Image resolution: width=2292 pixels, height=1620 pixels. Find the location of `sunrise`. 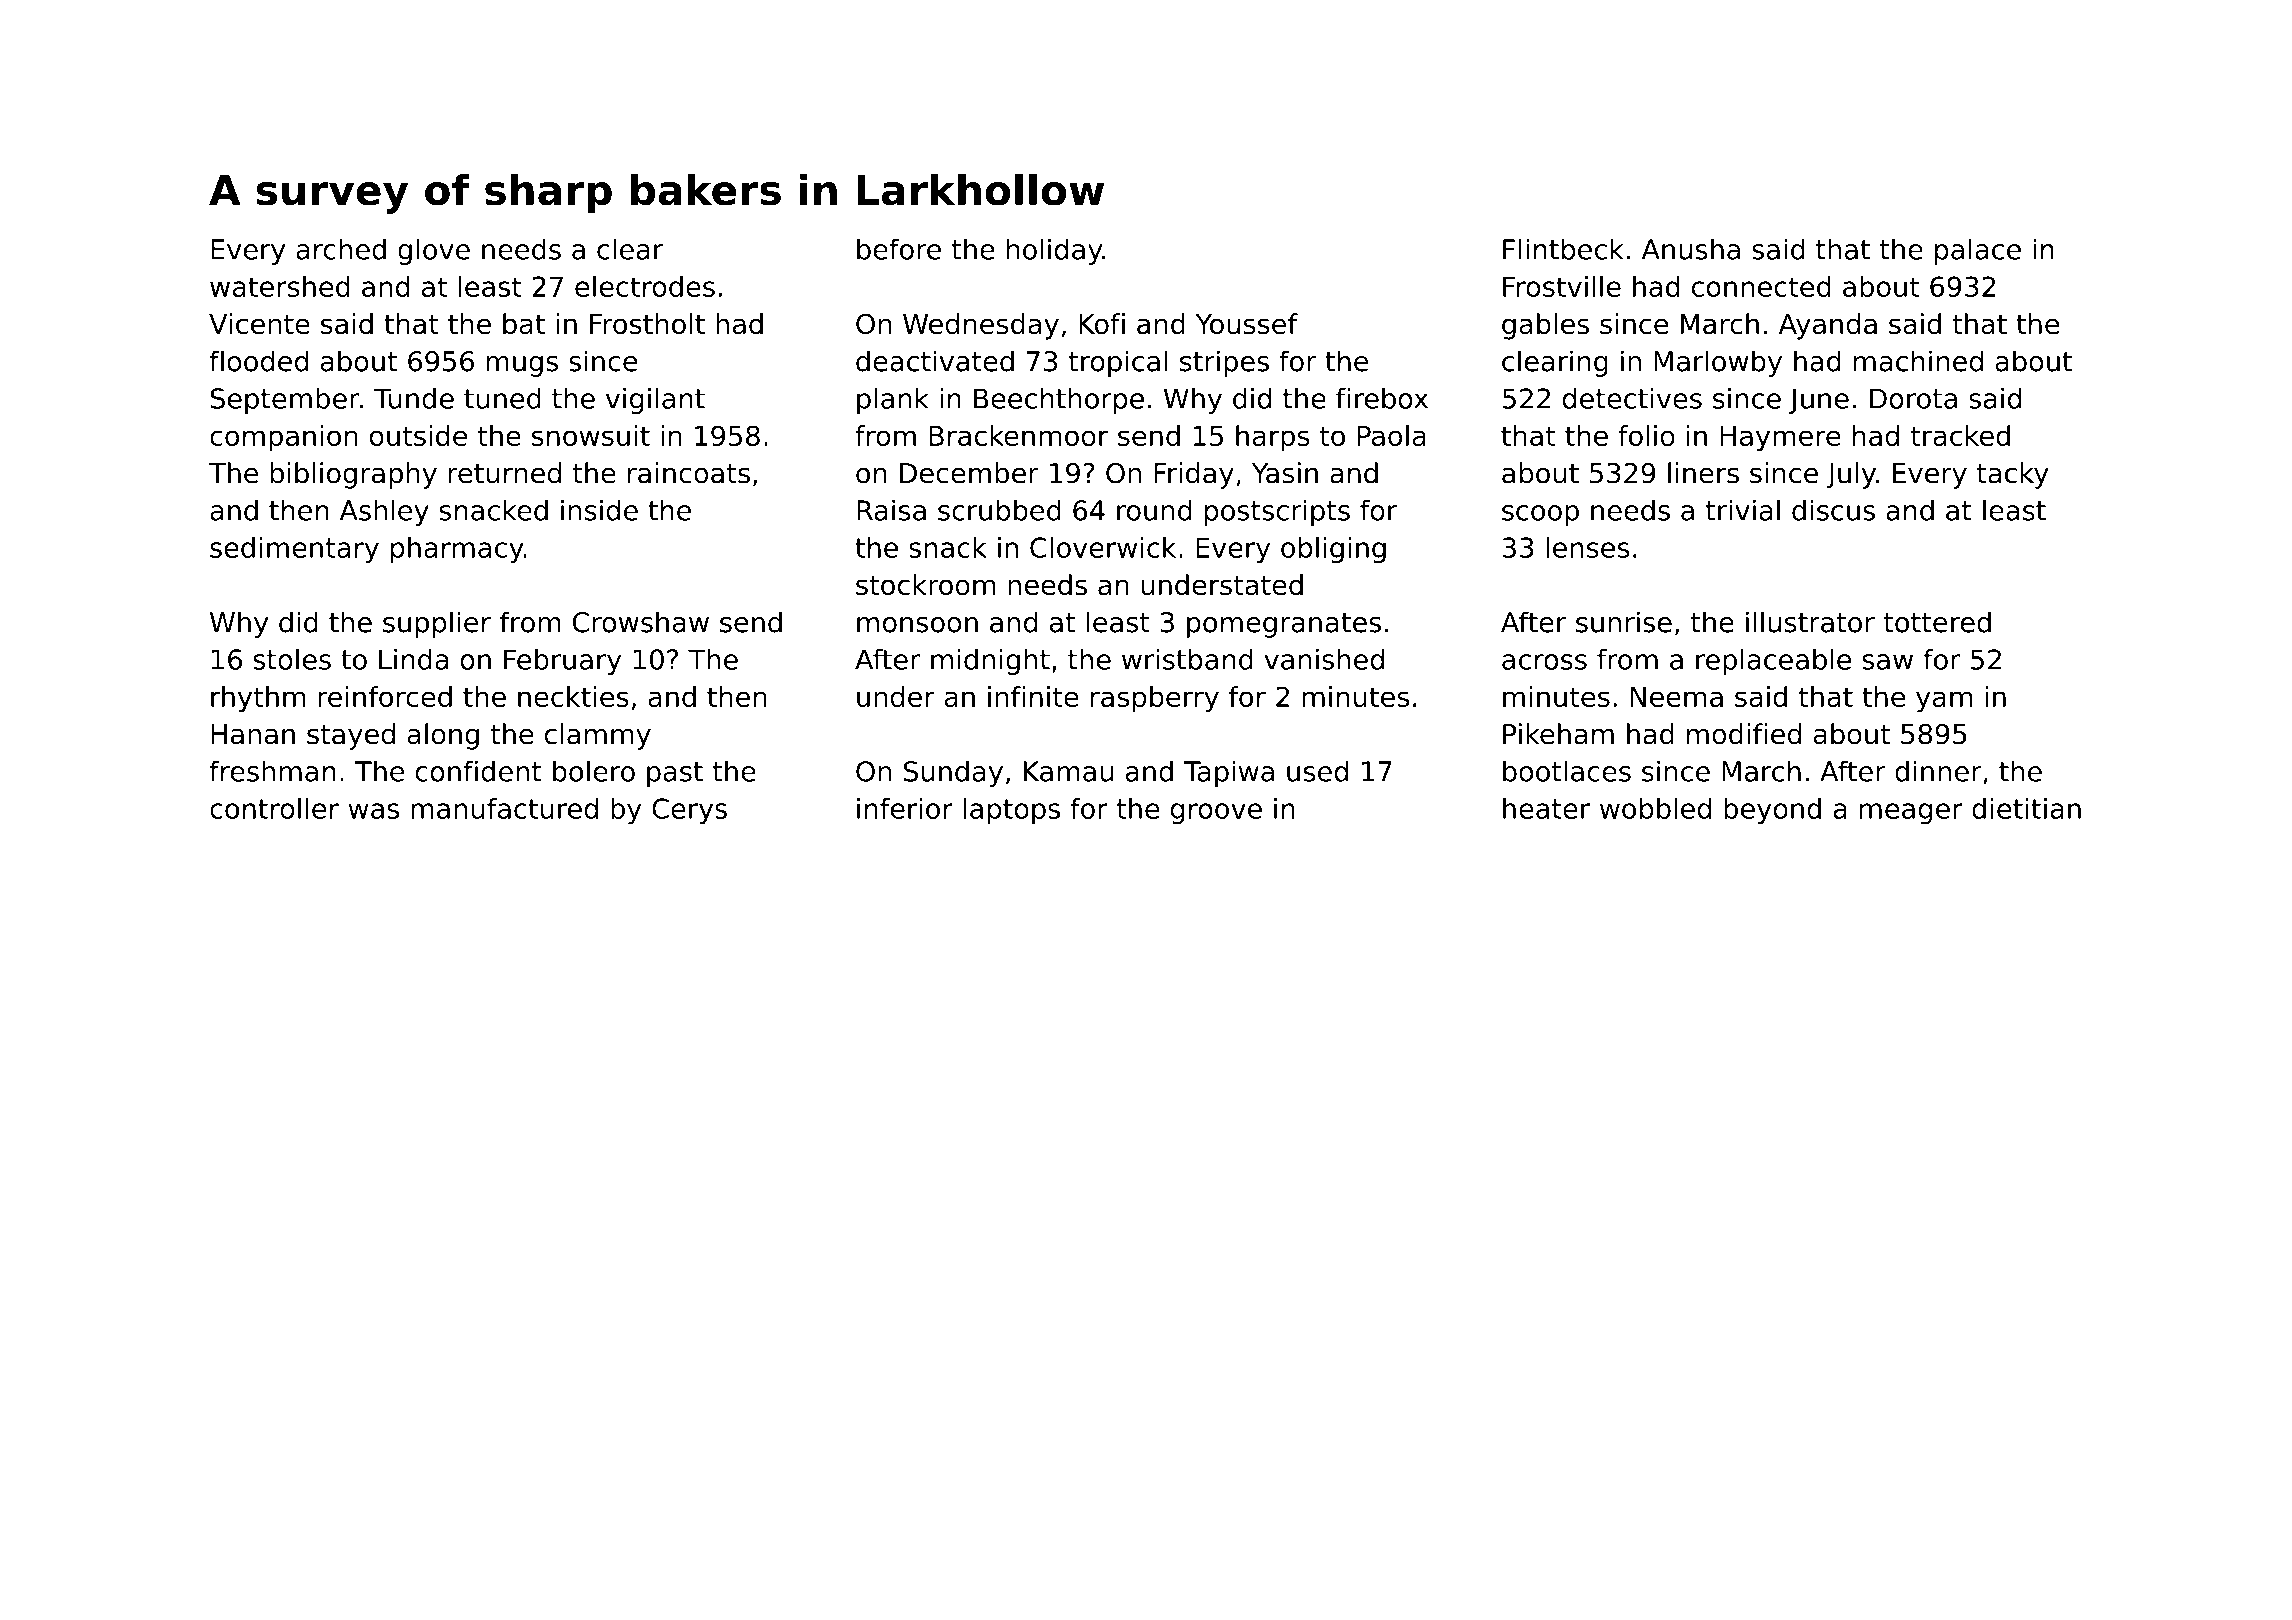

sunrise is located at coordinates (1624, 622).
